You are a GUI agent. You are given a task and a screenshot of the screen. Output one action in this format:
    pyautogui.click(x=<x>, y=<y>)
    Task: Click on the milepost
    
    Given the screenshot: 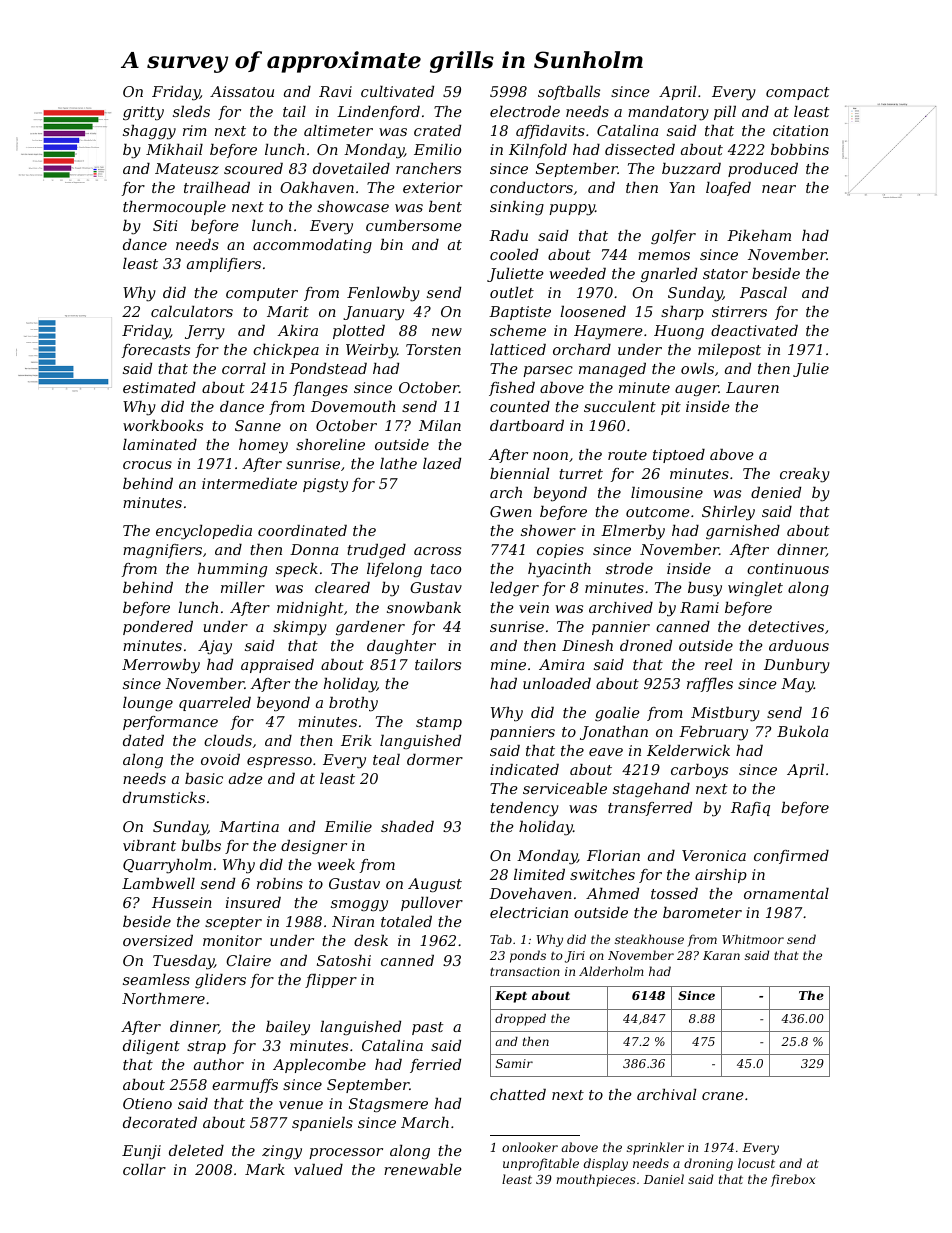 What is the action you would take?
    pyautogui.click(x=729, y=351)
